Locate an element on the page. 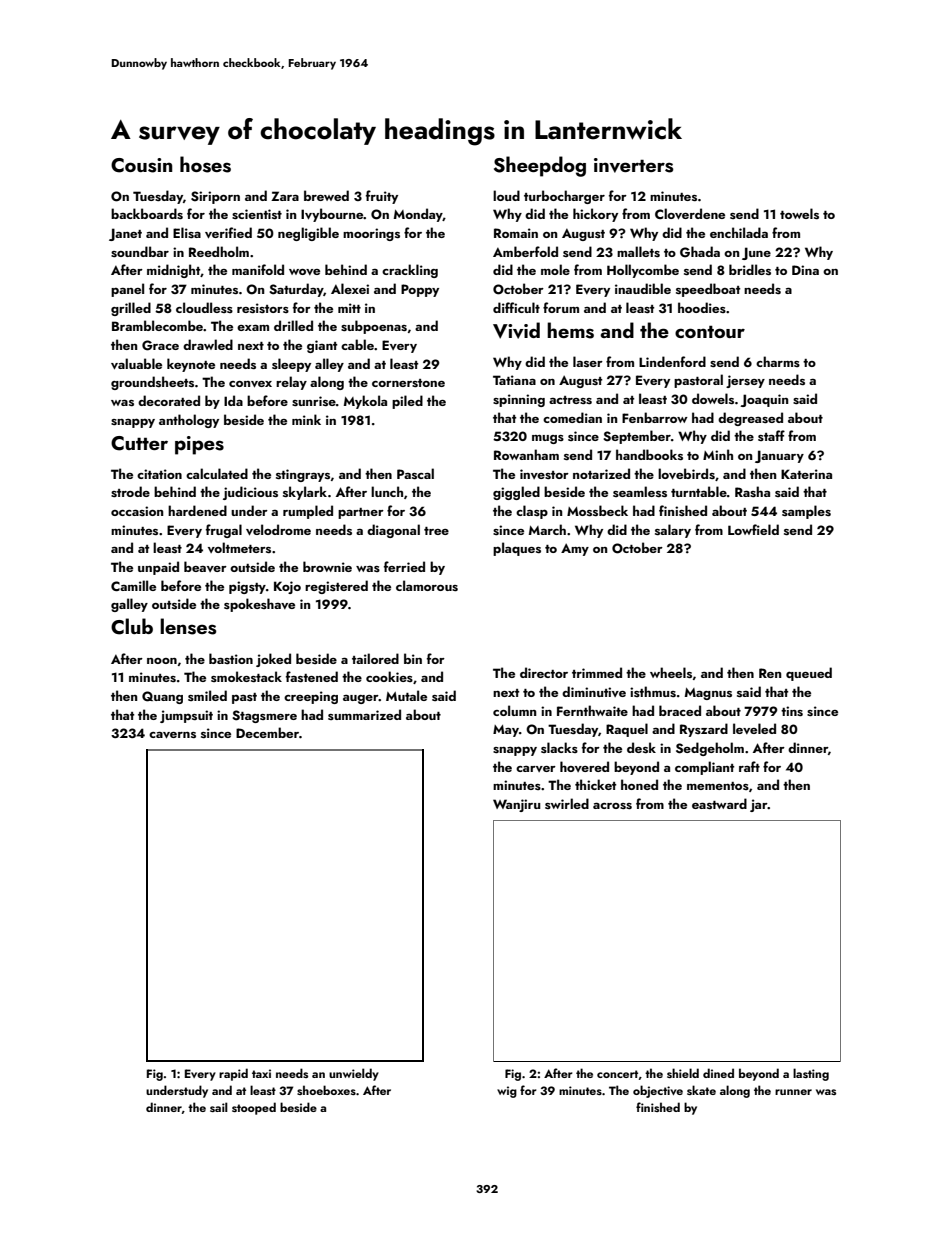 The width and height of the page is (952, 1233). jar is located at coordinates (759, 805).
